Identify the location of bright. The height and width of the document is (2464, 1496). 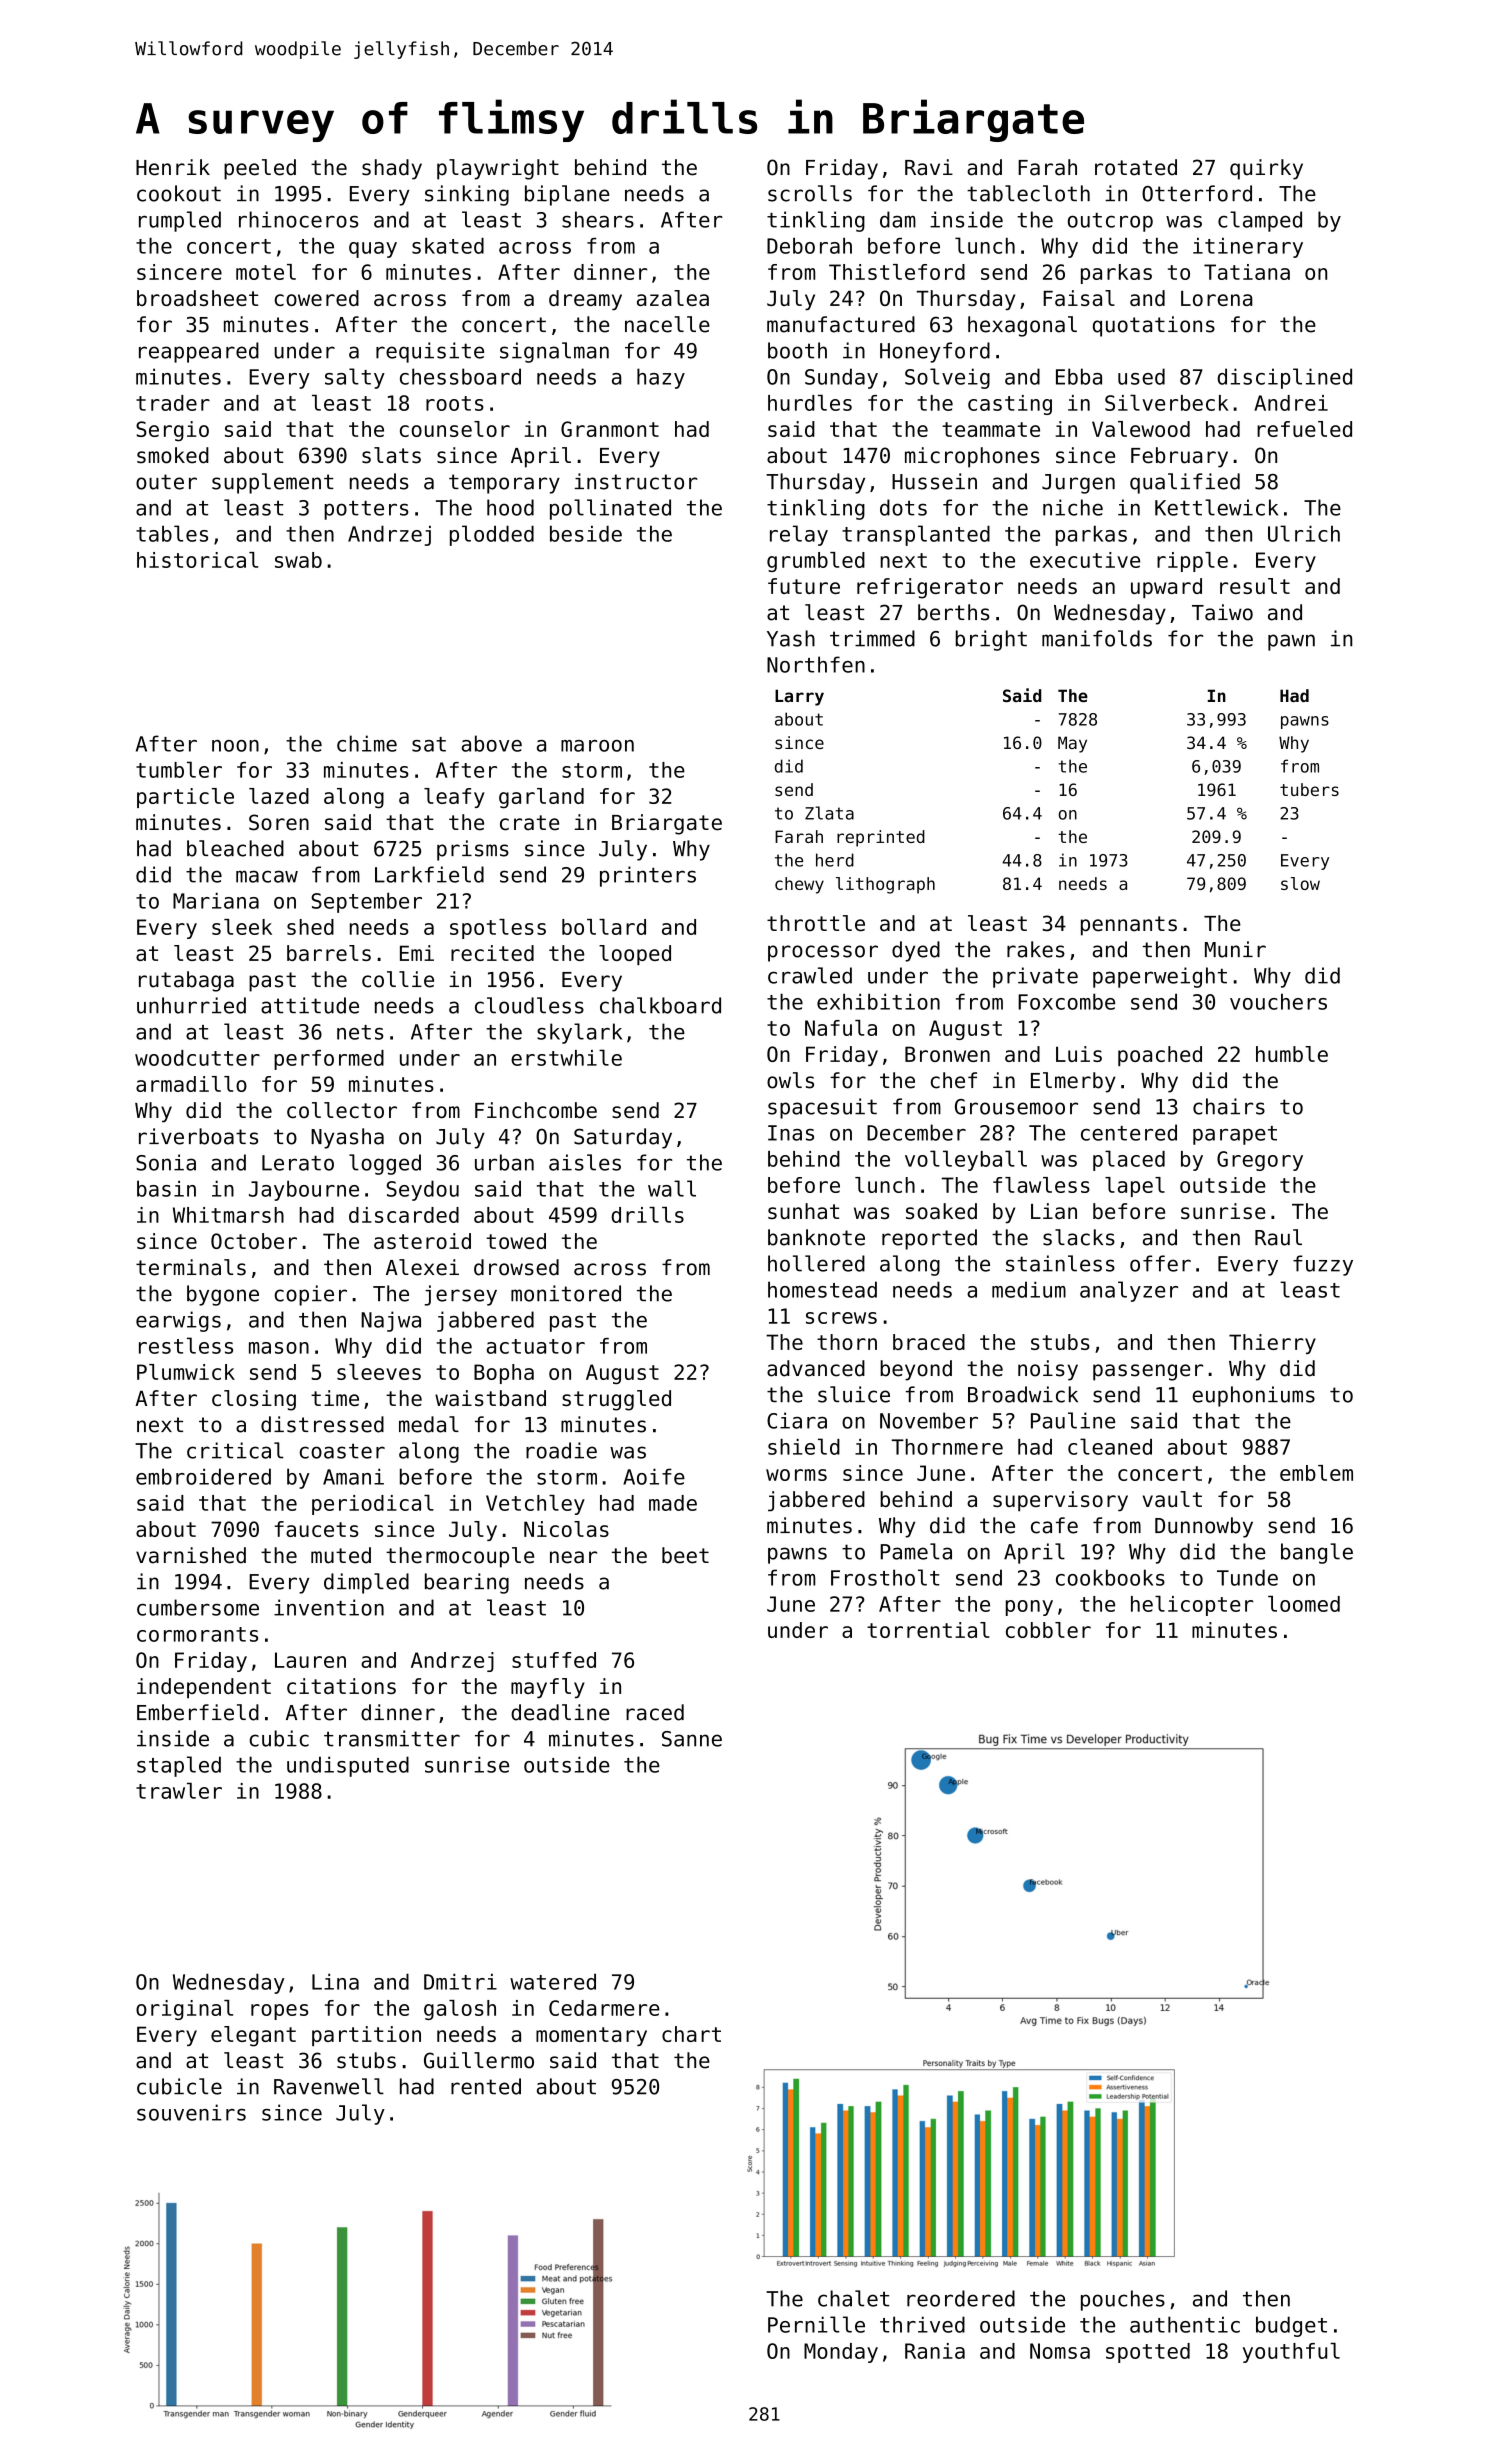
(991, 640).
